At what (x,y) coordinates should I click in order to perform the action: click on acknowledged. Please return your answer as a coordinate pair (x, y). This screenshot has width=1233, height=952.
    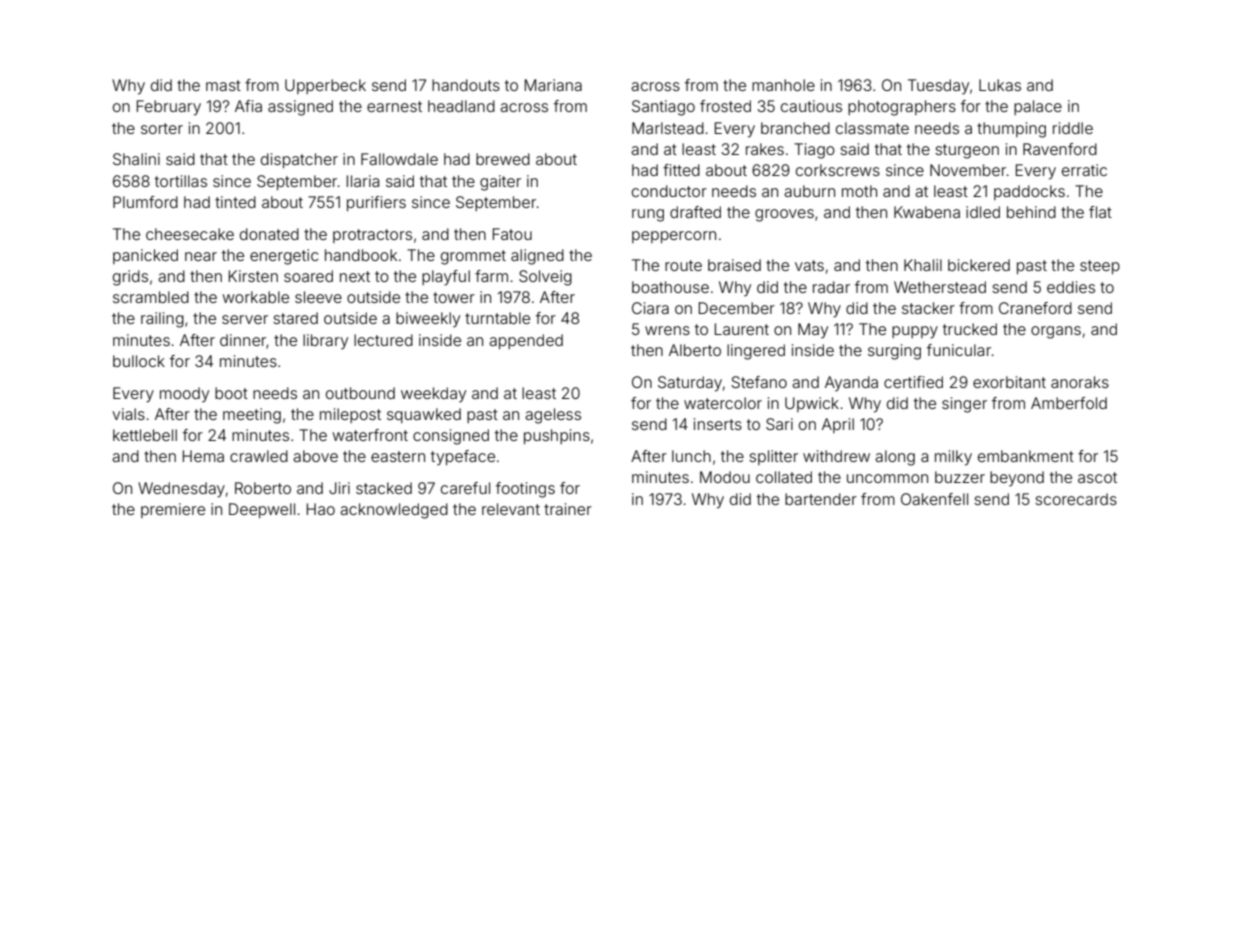
    Looking at the image, I should click on (394, 511).
